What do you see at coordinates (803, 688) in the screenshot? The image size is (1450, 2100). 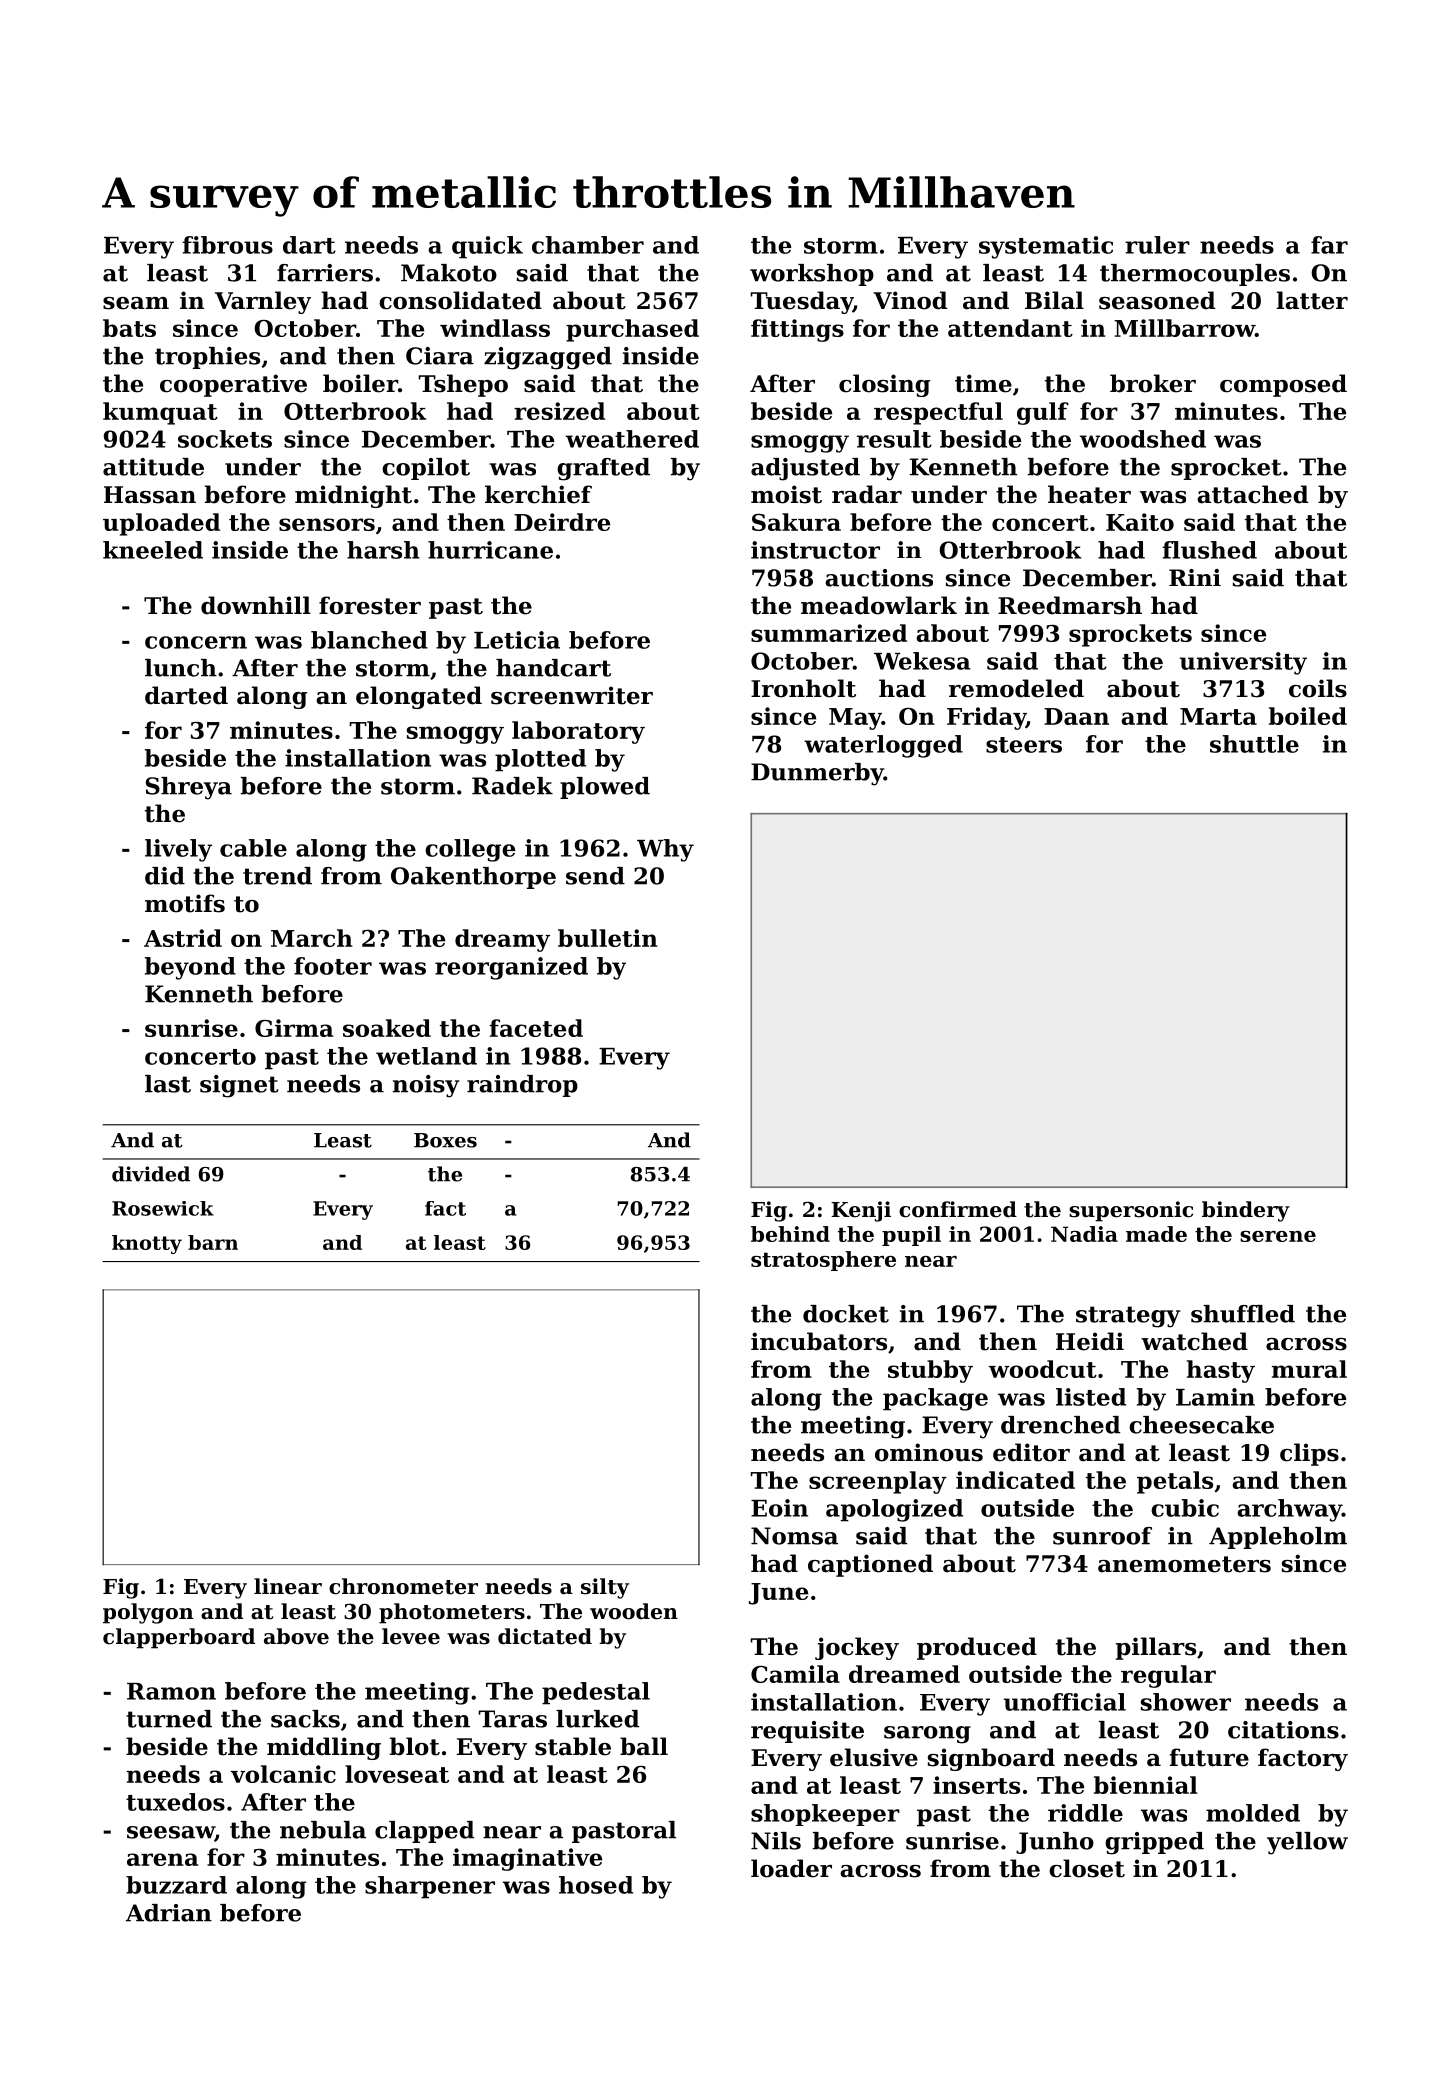 I see `Ironholt` at bounding box center [803, 688].
